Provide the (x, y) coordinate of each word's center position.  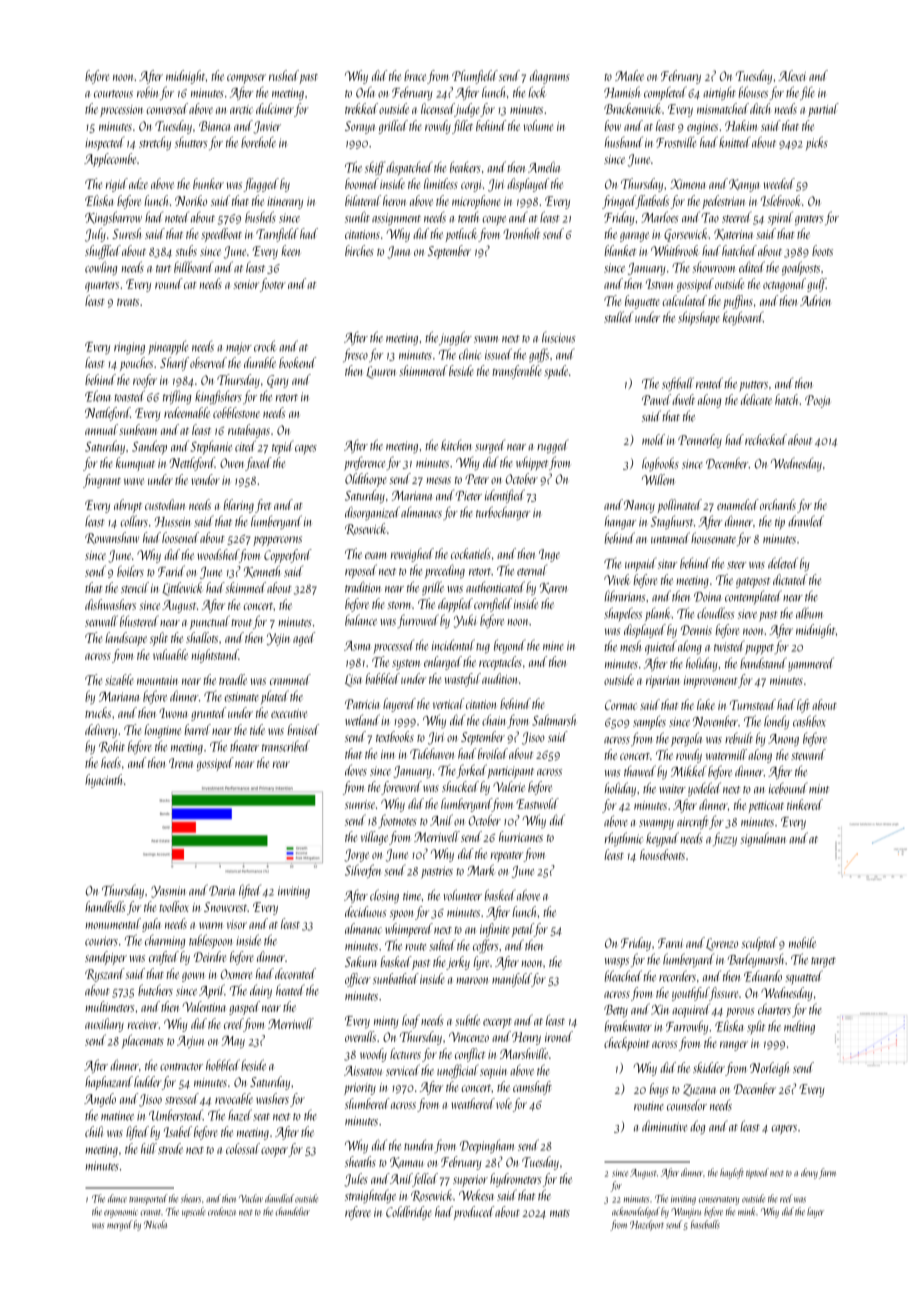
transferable (517, 372)
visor (237, 924)
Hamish (622, 92)
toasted (129, 396)
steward (808, 754)
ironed (559, 1036)
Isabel (178, 1131)
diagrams (550, 77)
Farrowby (687, 1027)
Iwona (173, 713)
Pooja (817, 401)
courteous (113, 94)
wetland (362, 720)
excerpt (497, 1023)
